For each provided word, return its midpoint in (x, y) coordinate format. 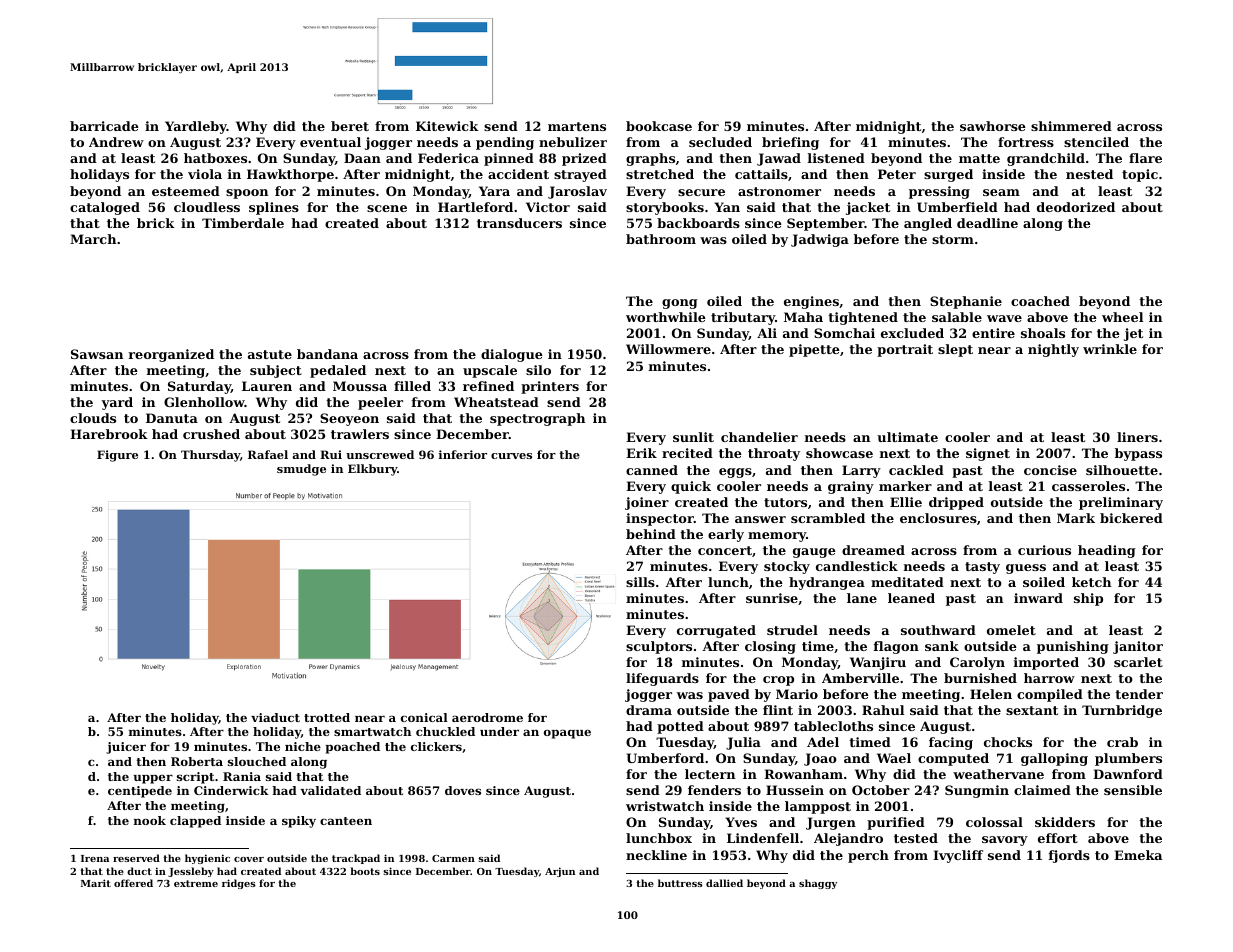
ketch (1091, 582)
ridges (239, 884)
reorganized (171, 355)
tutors (785, 502)
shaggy (818, 884)
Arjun (560, 872)
